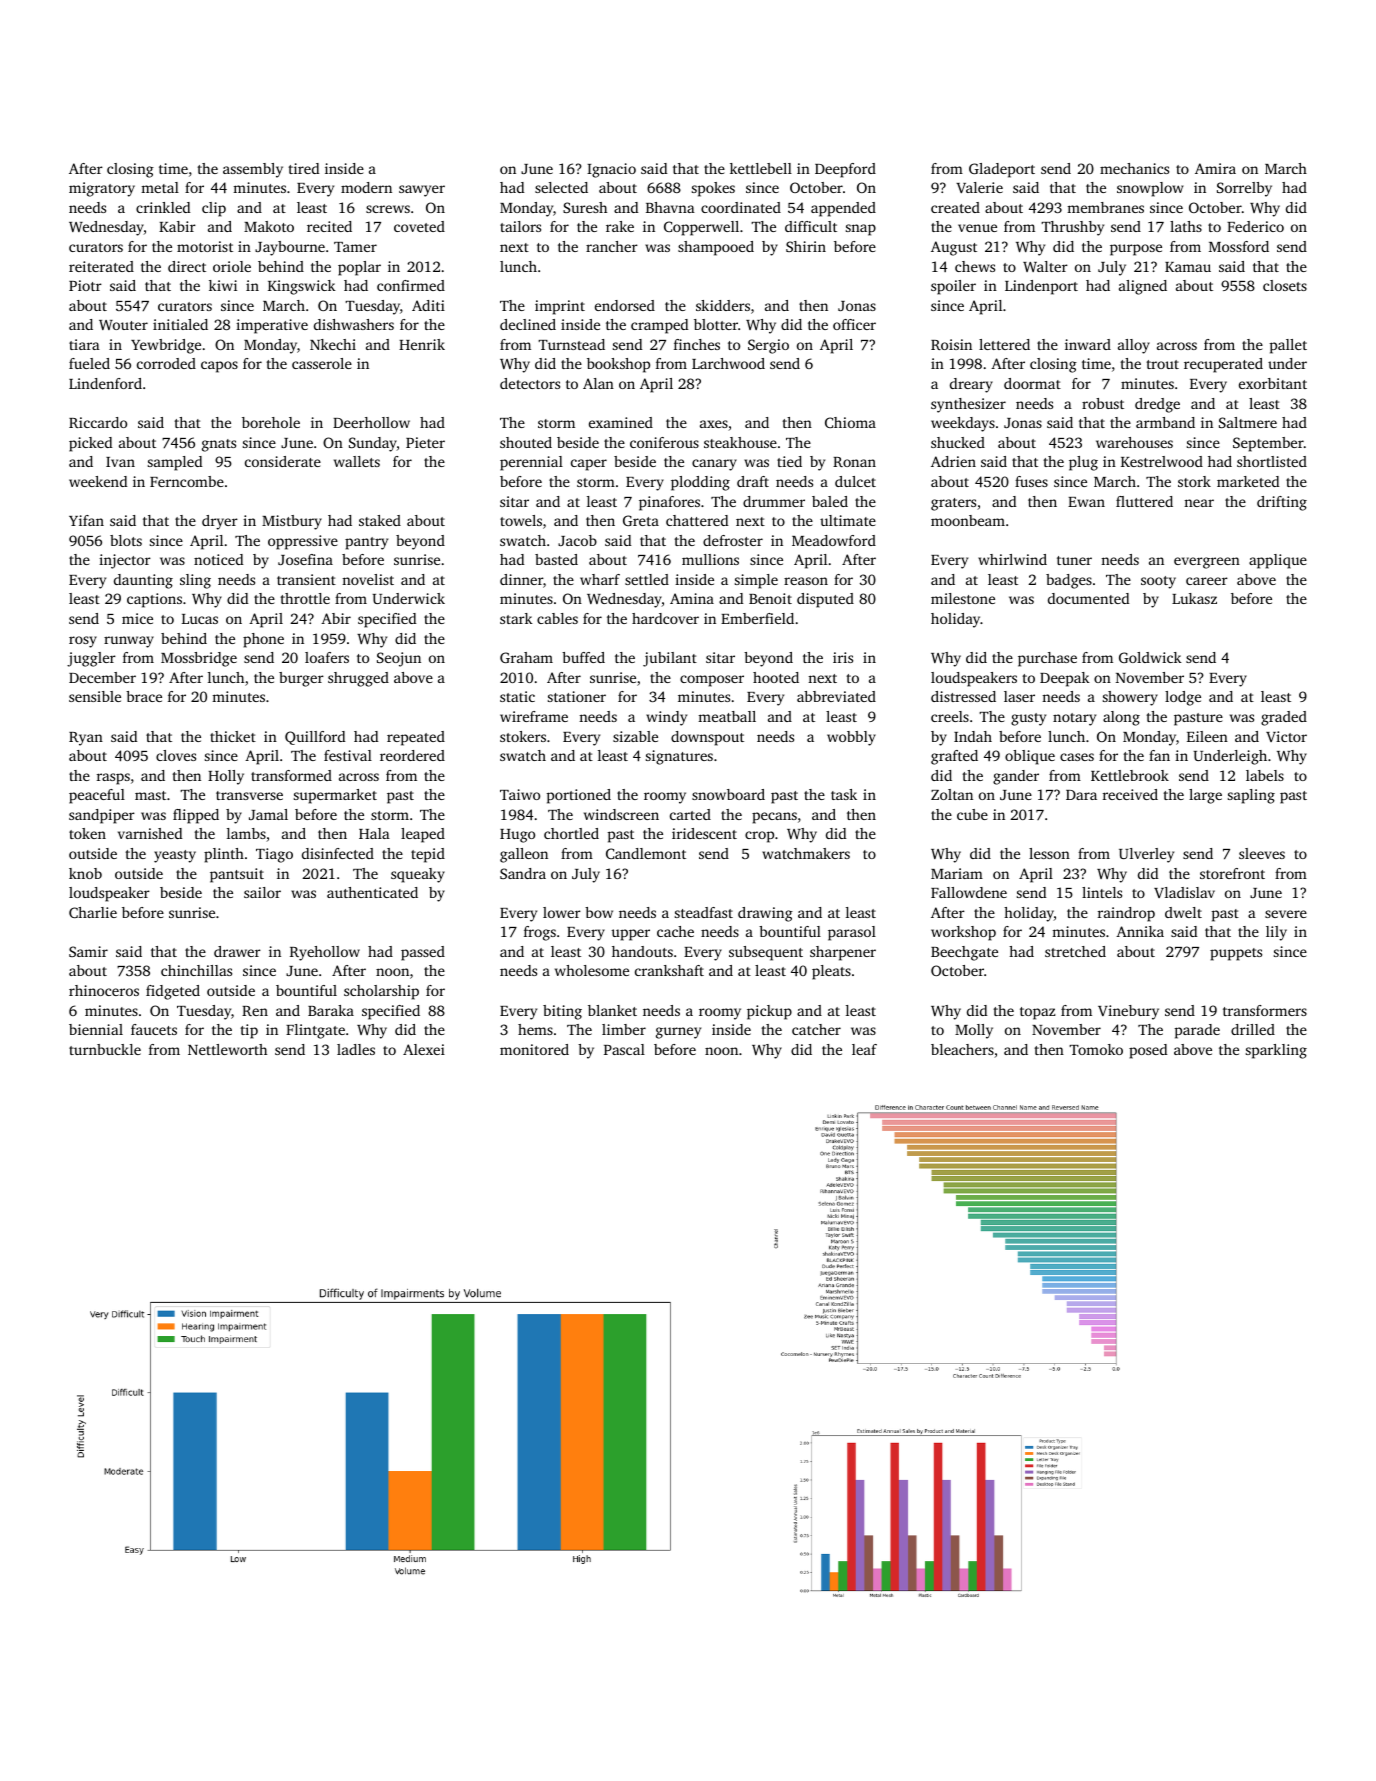 This page has height=1781, width=1376. Describe the element at coordinates (831, 972) in the page. I see `pleats` at that location.
